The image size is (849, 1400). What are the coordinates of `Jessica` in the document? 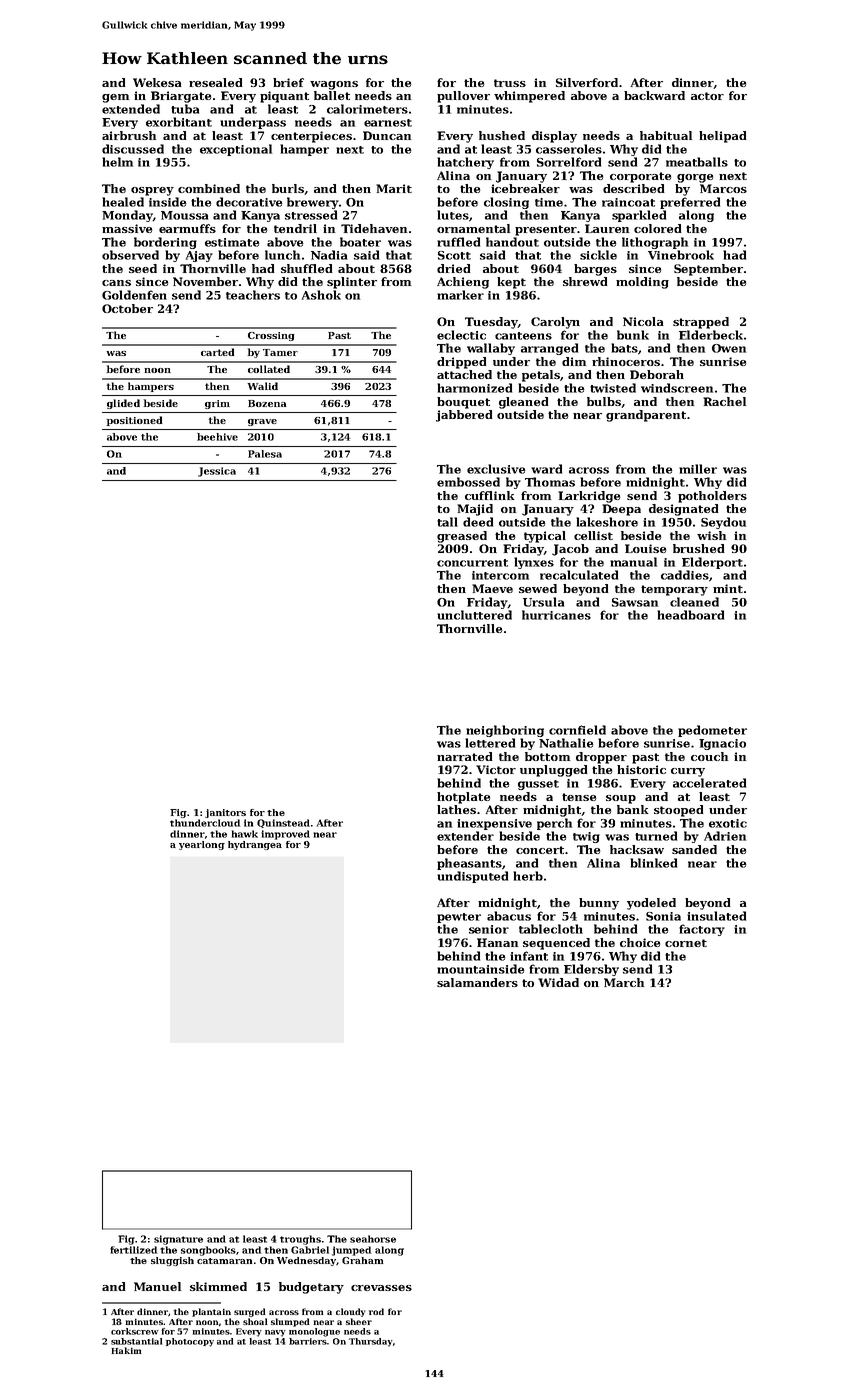 It's located at (217, 472).
